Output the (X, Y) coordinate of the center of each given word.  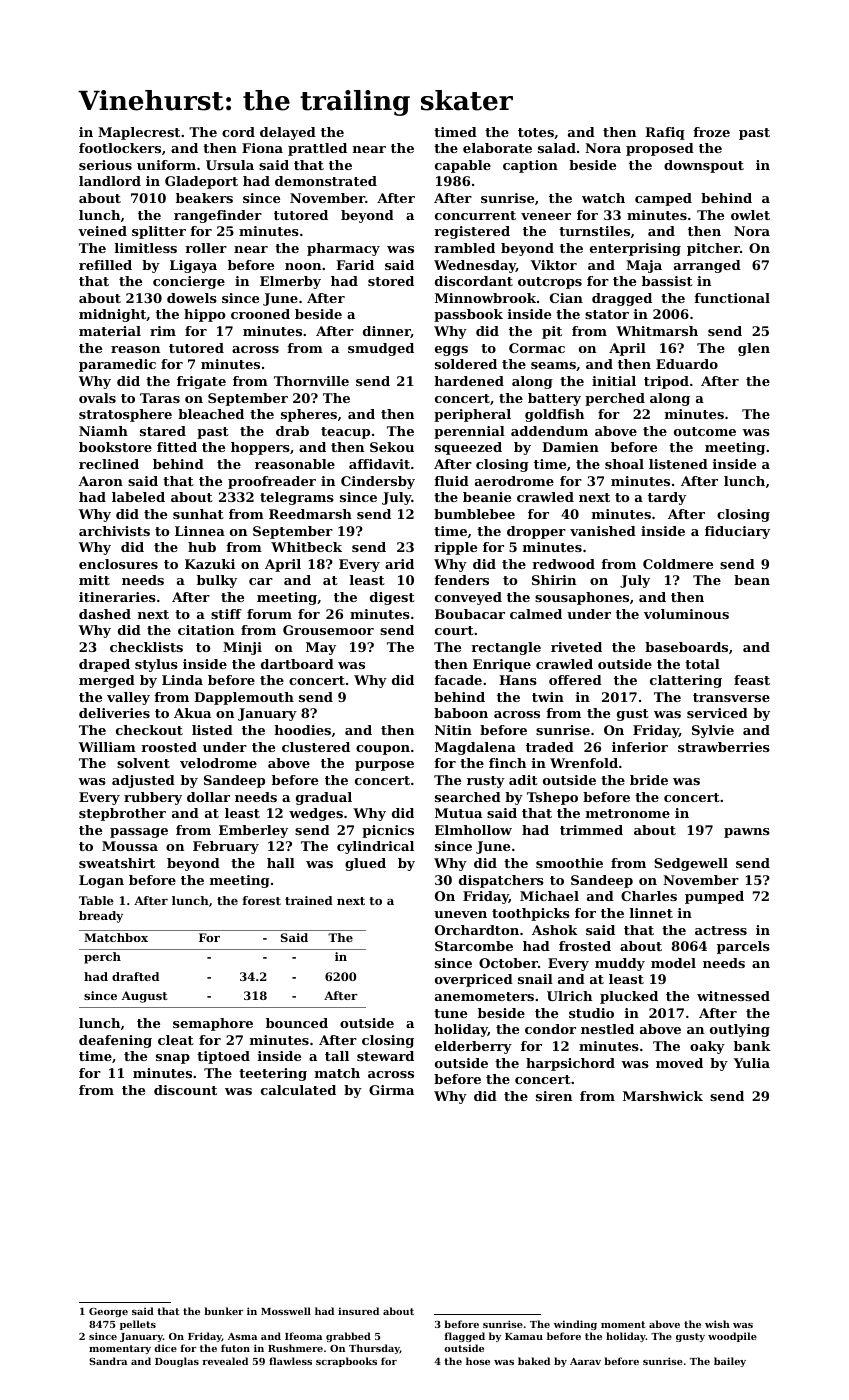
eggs (451, 351)
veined (102, 231)
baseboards (686, 647)
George (108, 1312)
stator (607, 314)
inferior (640, 747)
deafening (115, 1041)
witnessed (733, 996)
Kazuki (210, 564)
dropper (536, 532)
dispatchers (501, 881)
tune (450, 1013)
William (107, 747)
